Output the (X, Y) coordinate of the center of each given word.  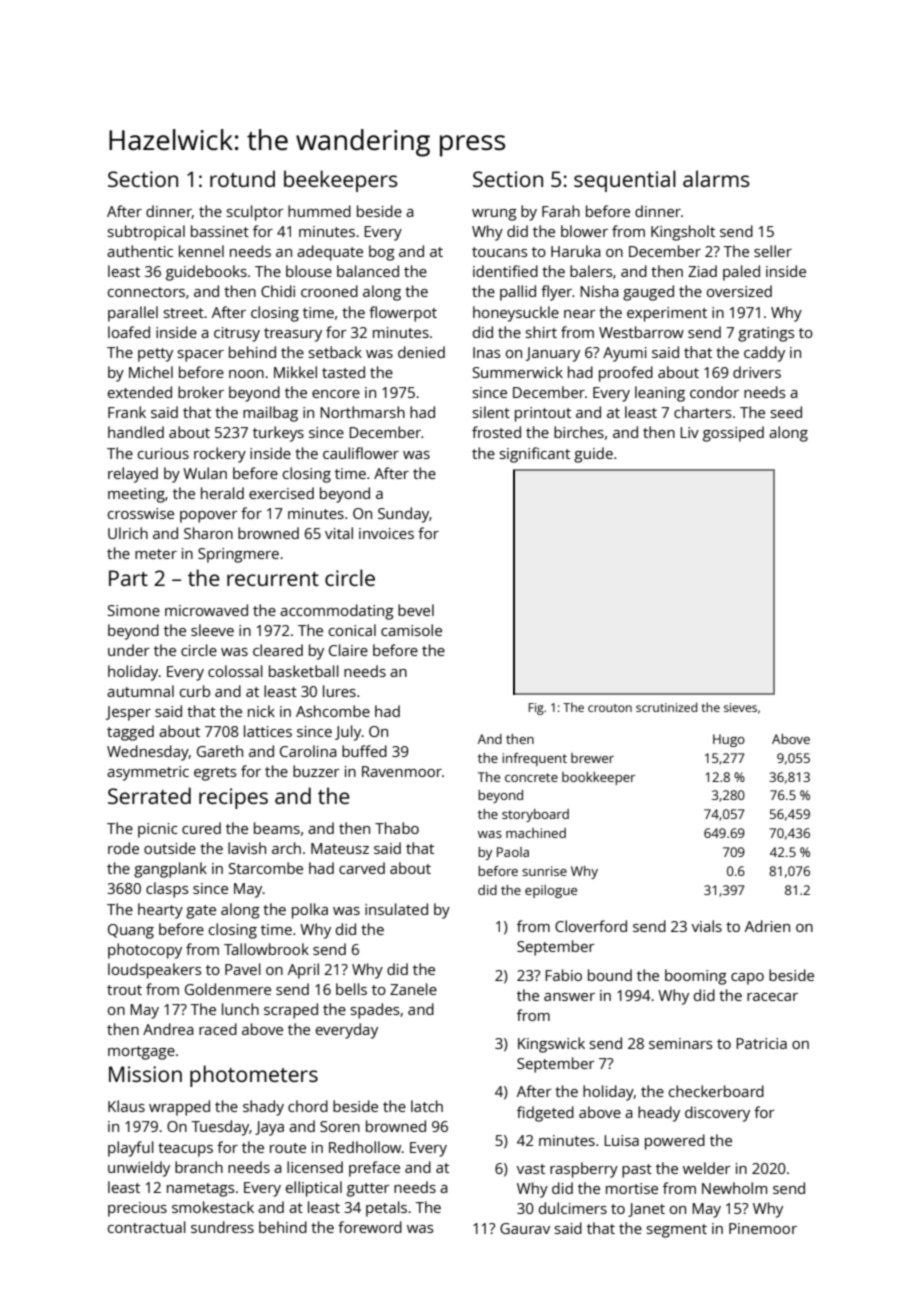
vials (707, 926)
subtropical (146, 233)
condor (714, 392)
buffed (364, 751)
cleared (278, 650)
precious (137, 1209)
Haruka (576, 251)
